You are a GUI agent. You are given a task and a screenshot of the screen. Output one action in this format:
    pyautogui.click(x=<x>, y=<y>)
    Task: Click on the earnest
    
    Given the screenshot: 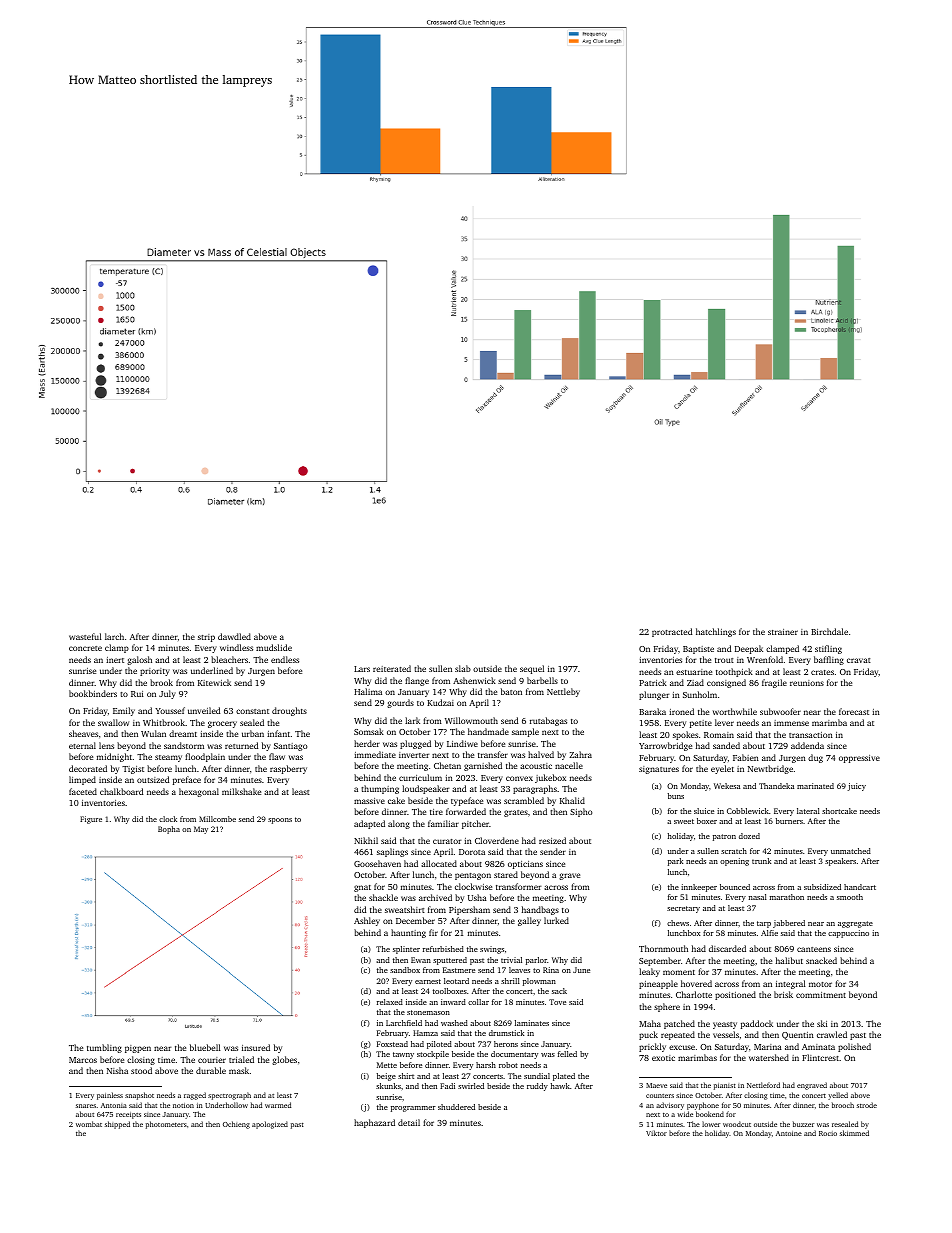 What is the action you would take?
    pyautogui.click(x=428, y=981)
